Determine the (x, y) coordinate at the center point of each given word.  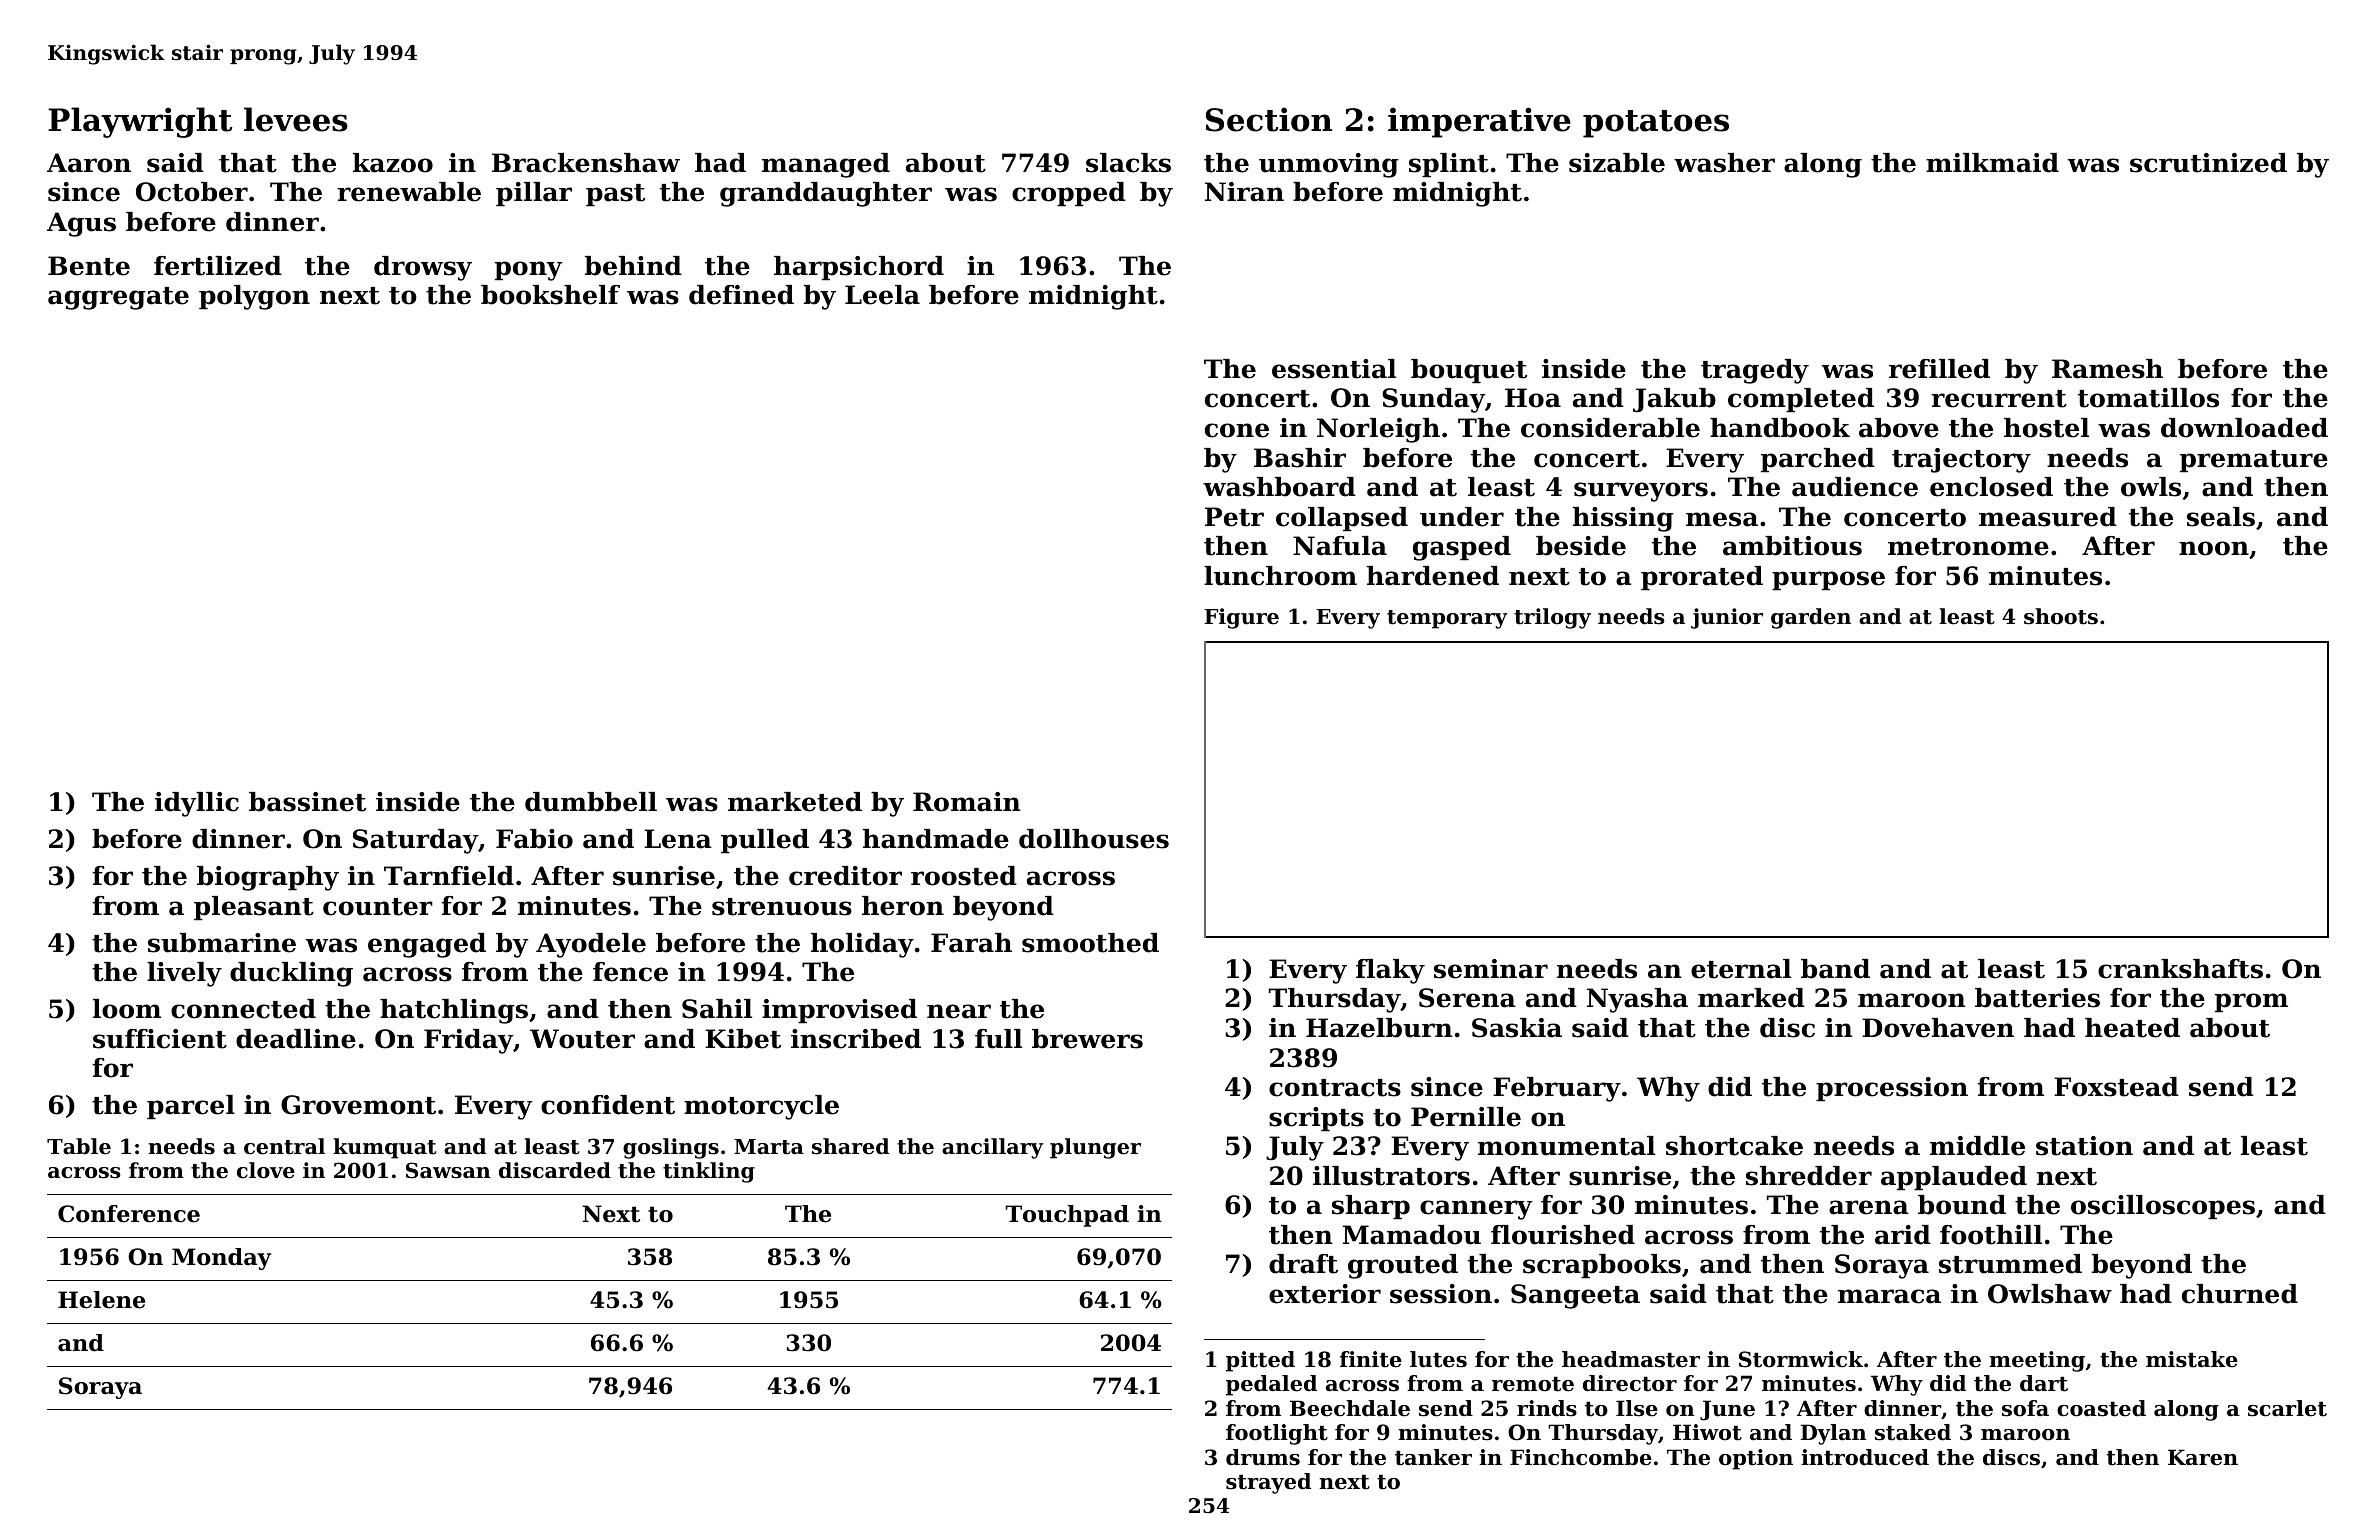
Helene (101, 1300)
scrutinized (2208, 163)
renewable (409, 192)
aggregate (118, 298)
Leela (882, 295)
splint (1449, 165)
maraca (1889, 1296)
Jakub (1674, 400)
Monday (221, 1259)
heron (903, 906)
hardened (1433, 576)
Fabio (534, 839)
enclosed (1991, 487)
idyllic (197, 804)
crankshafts (2180, 969)
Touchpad (1067, 1216)
